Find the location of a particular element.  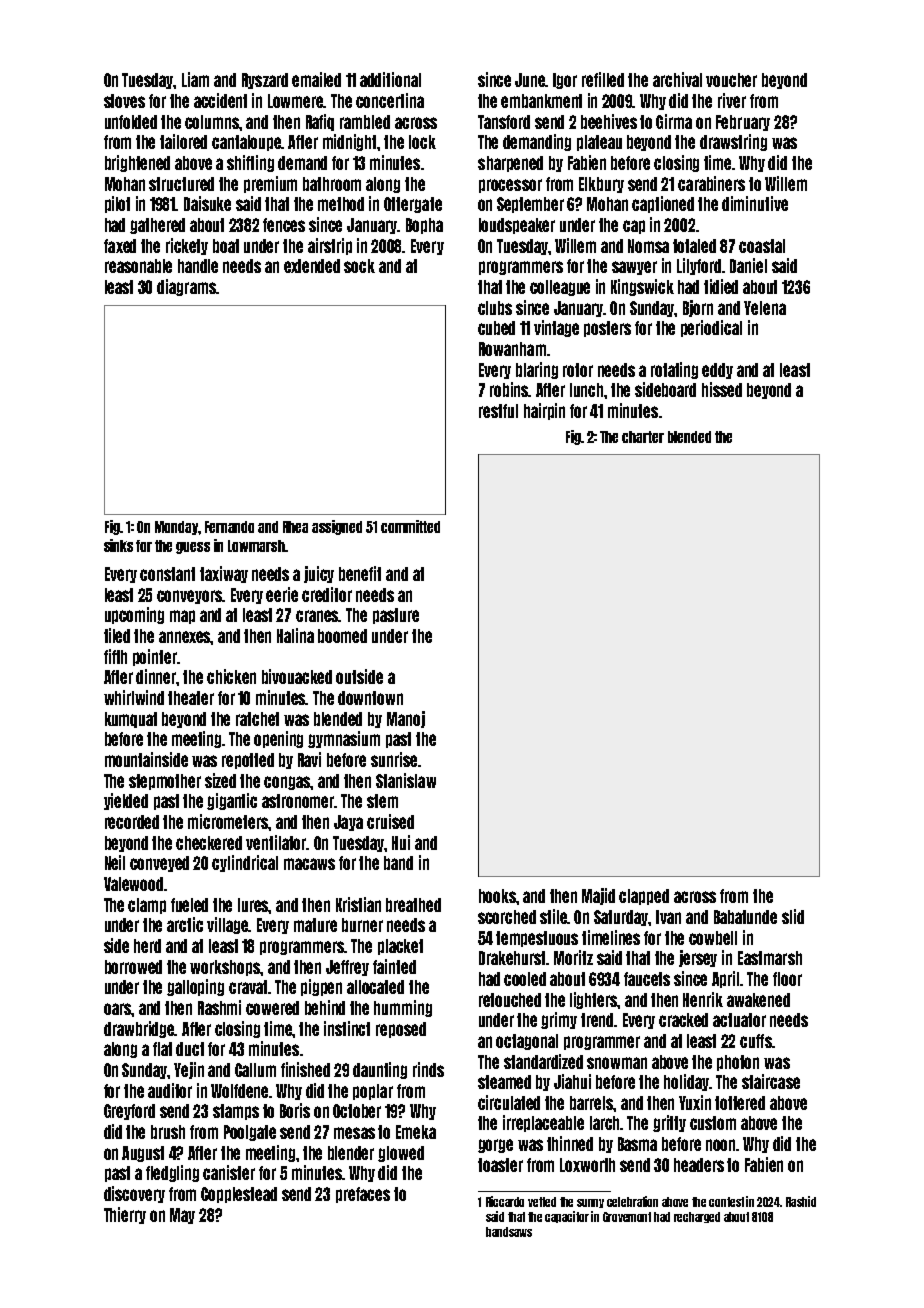

brightened is located at coordinates (137, 163).
